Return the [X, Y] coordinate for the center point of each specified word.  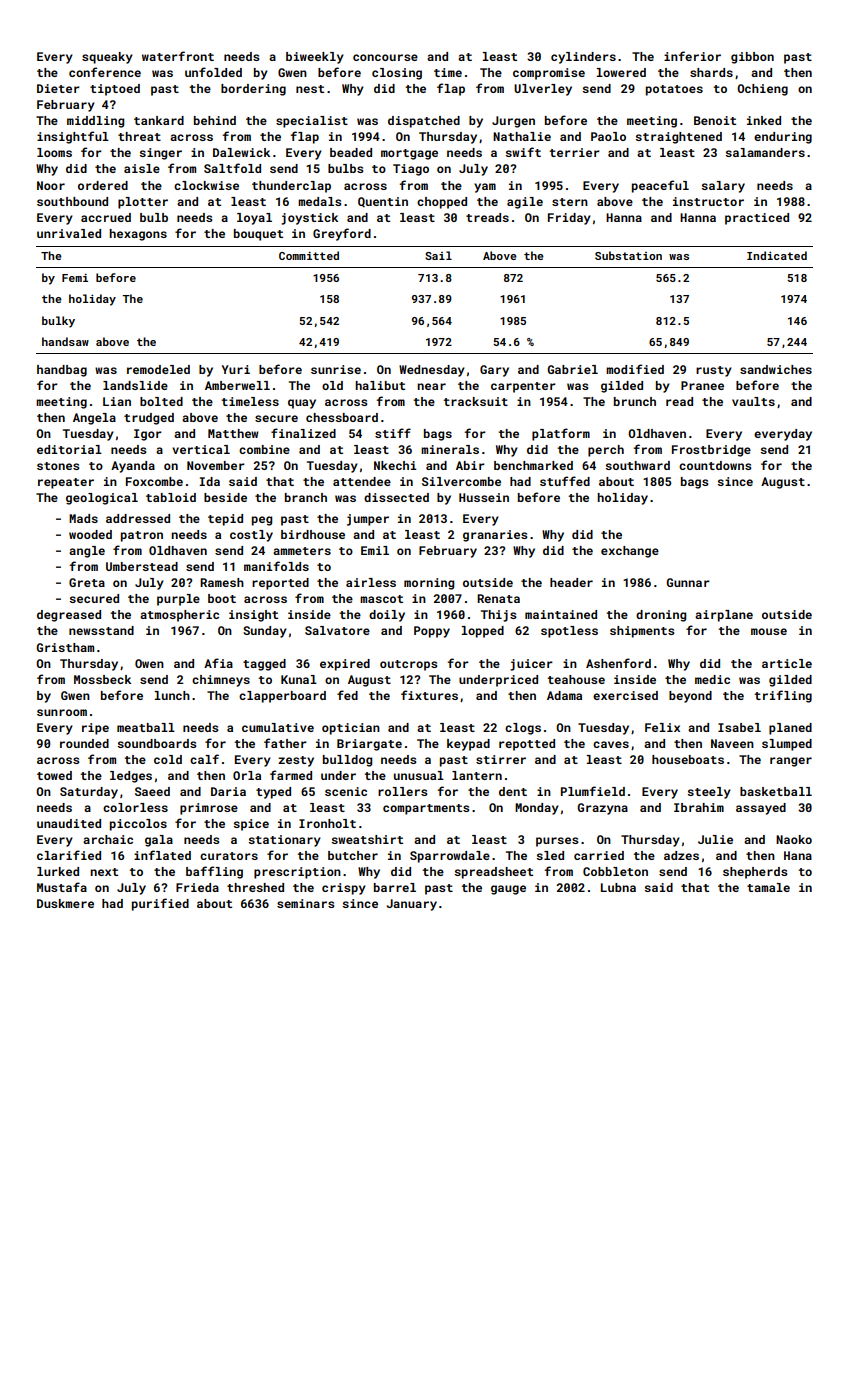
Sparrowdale [450, 857]
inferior [692, 56]
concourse [385, 57]
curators [229, 856]
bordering [253, 90]
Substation [628, 255]
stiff [393, 433]
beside [225, 497]
